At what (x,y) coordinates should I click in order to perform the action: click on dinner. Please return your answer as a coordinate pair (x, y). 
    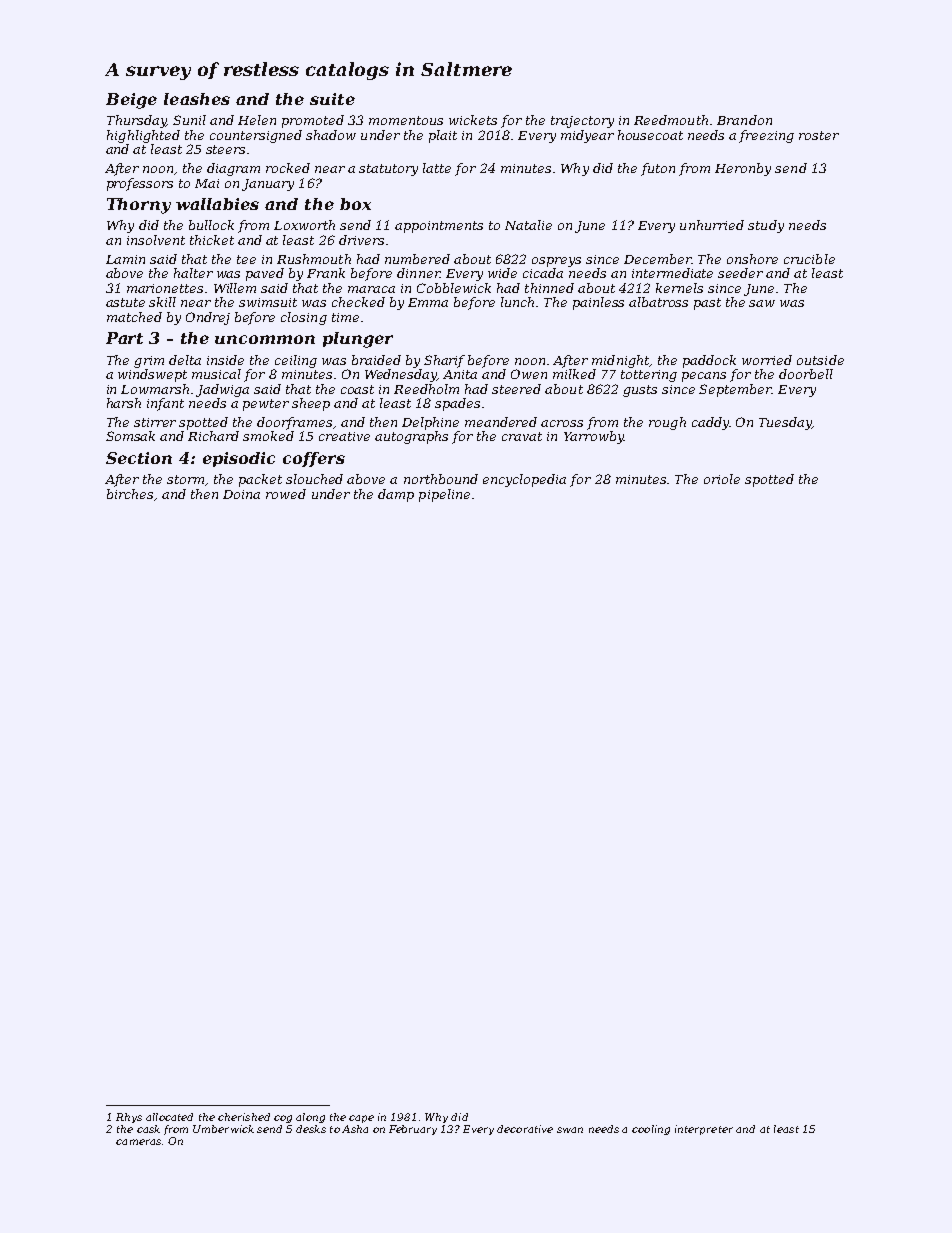
    Looking at the image, I should click on (418, 273).
